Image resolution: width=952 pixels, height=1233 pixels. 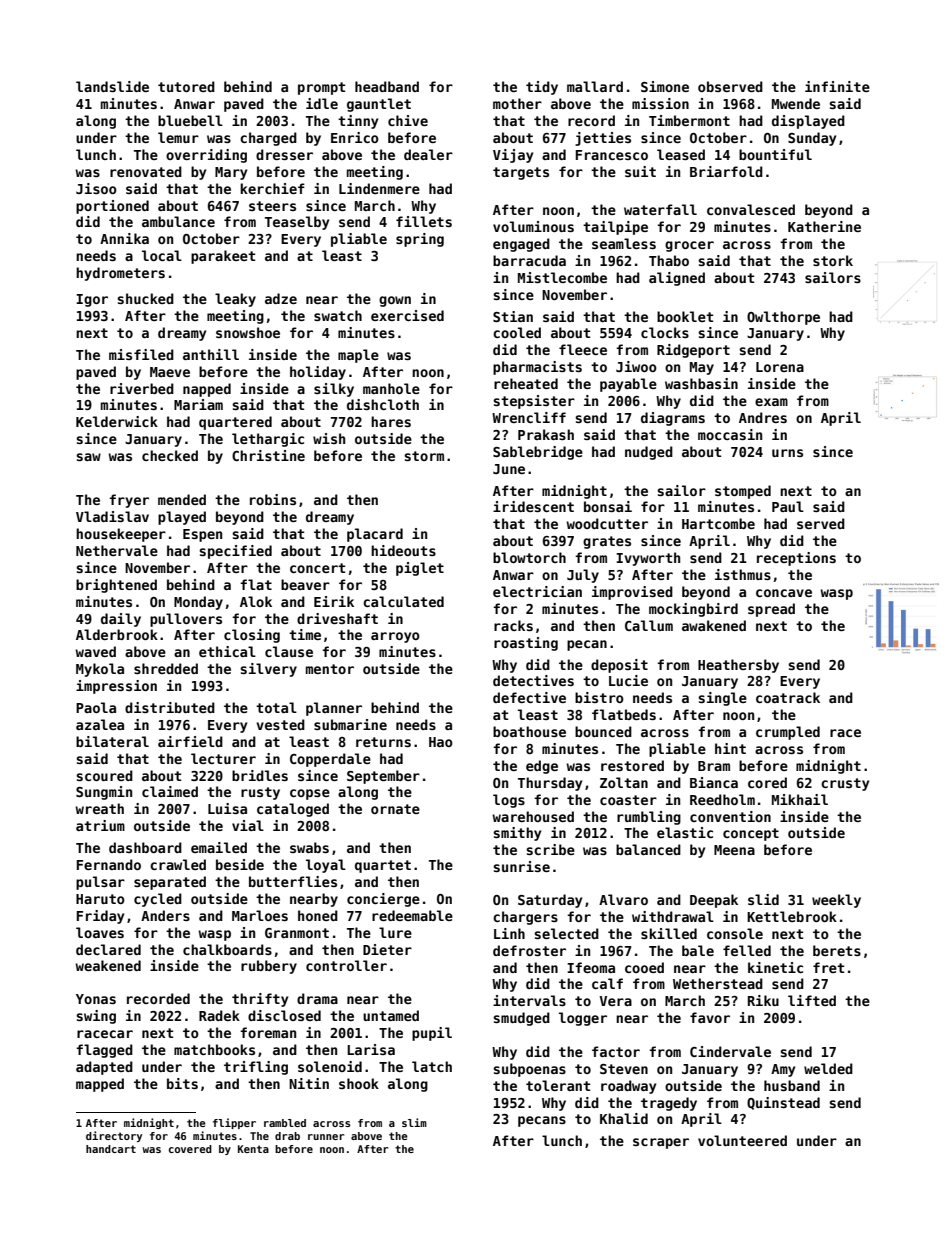 What do you see at coordinates (234, 1123) in the screenshot?
I see `flipper` at bounding box center [234, 1123].
